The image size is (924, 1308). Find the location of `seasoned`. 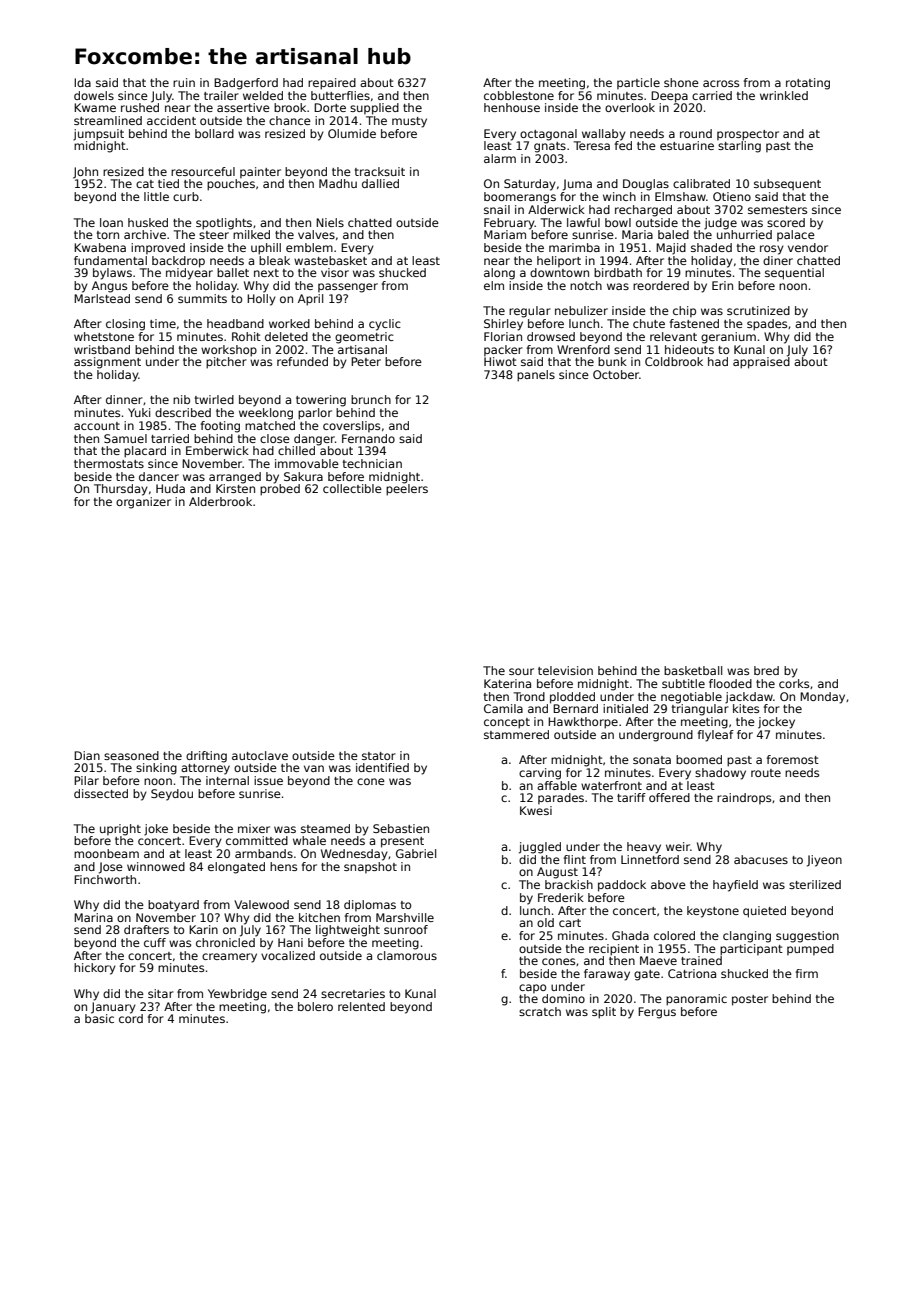

seasoned is located at coordinates (131, 755).
